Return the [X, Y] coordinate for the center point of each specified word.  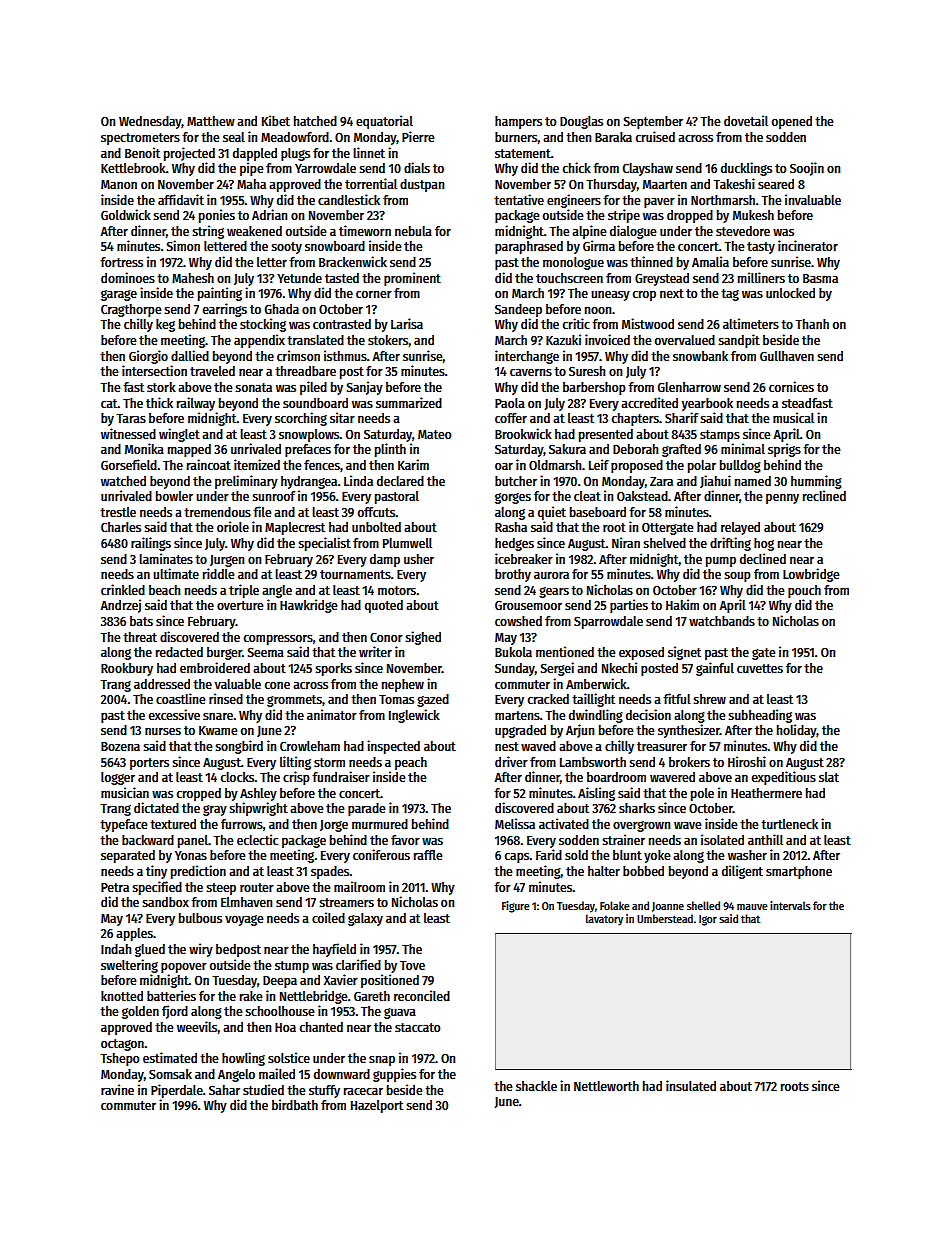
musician [125, 792]
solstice [289, 1057]
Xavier [341, 979]
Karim [413, 464]
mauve [752, 907]
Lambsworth [593, 762]
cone [277, 685]
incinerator [808, 245]
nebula [413, 231]
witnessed [128, 433]
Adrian [269, 214]
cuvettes [760, 668]
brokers [689, 762]
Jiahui [715, 481]
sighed [423, 638]
